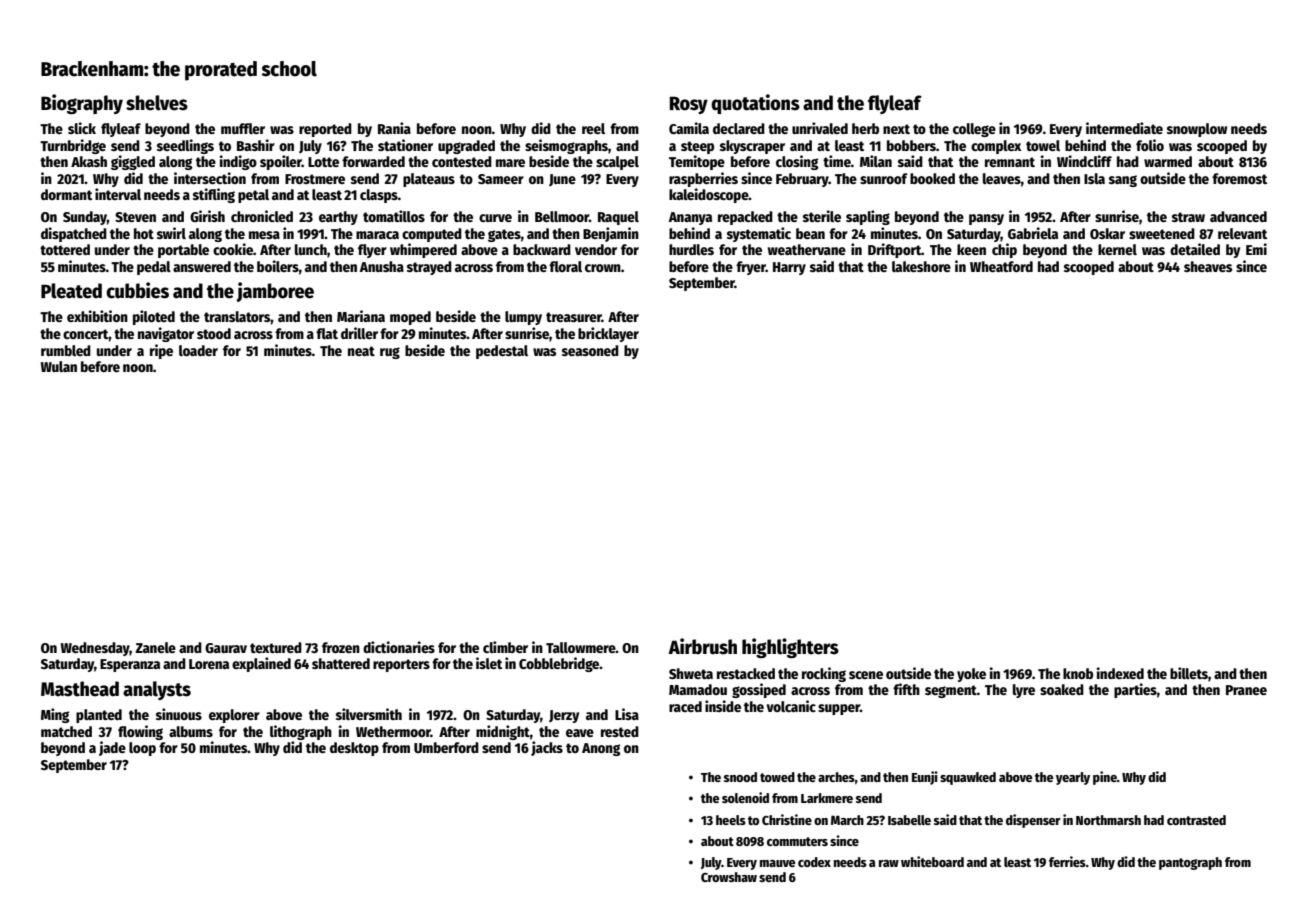 The width and height of the image is (1308, 924). Describe the element at coordinates (1124, 128) in the image. I see `intermediate` at that location.
